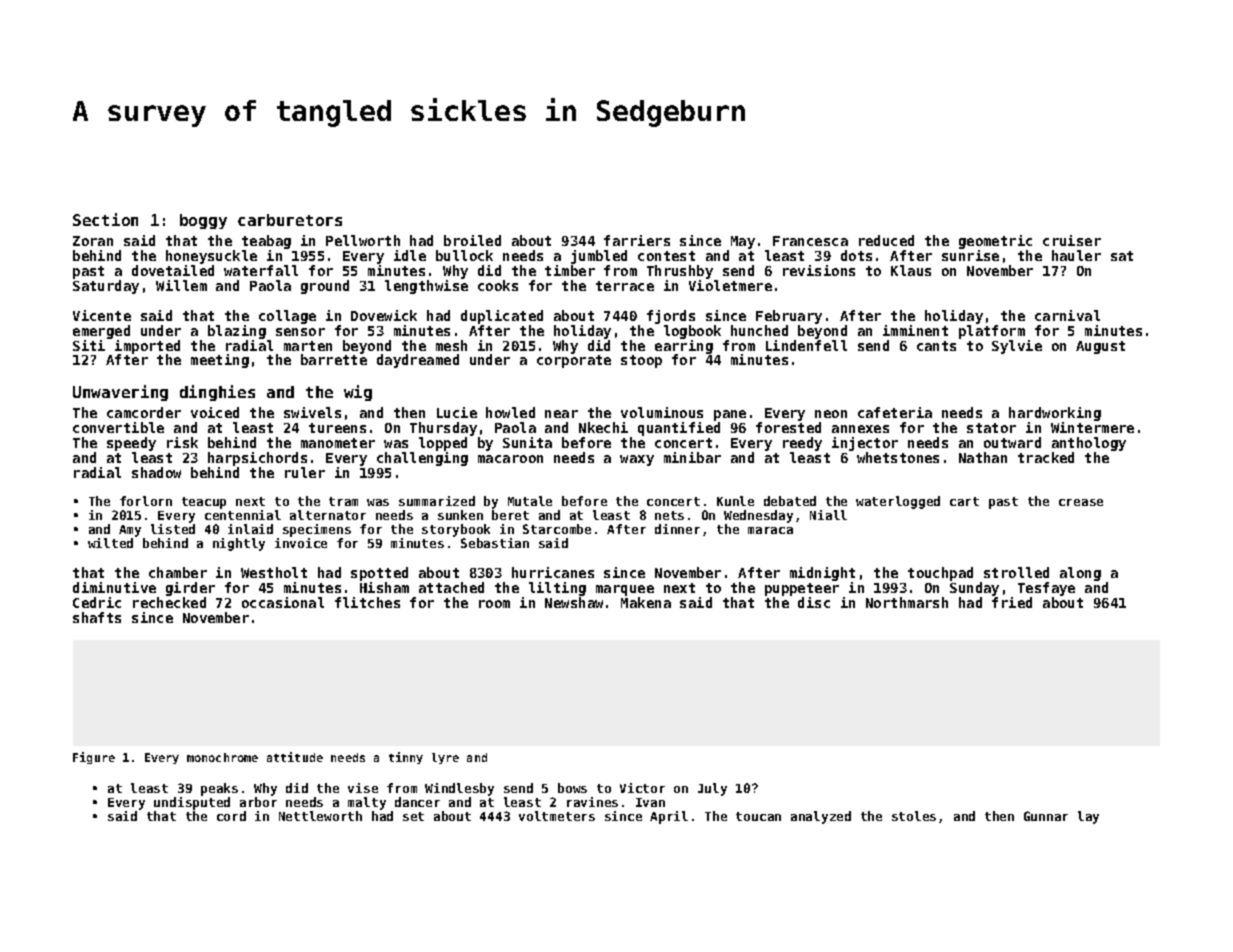  I want to click on Gunnar, so click(1046, 816).
